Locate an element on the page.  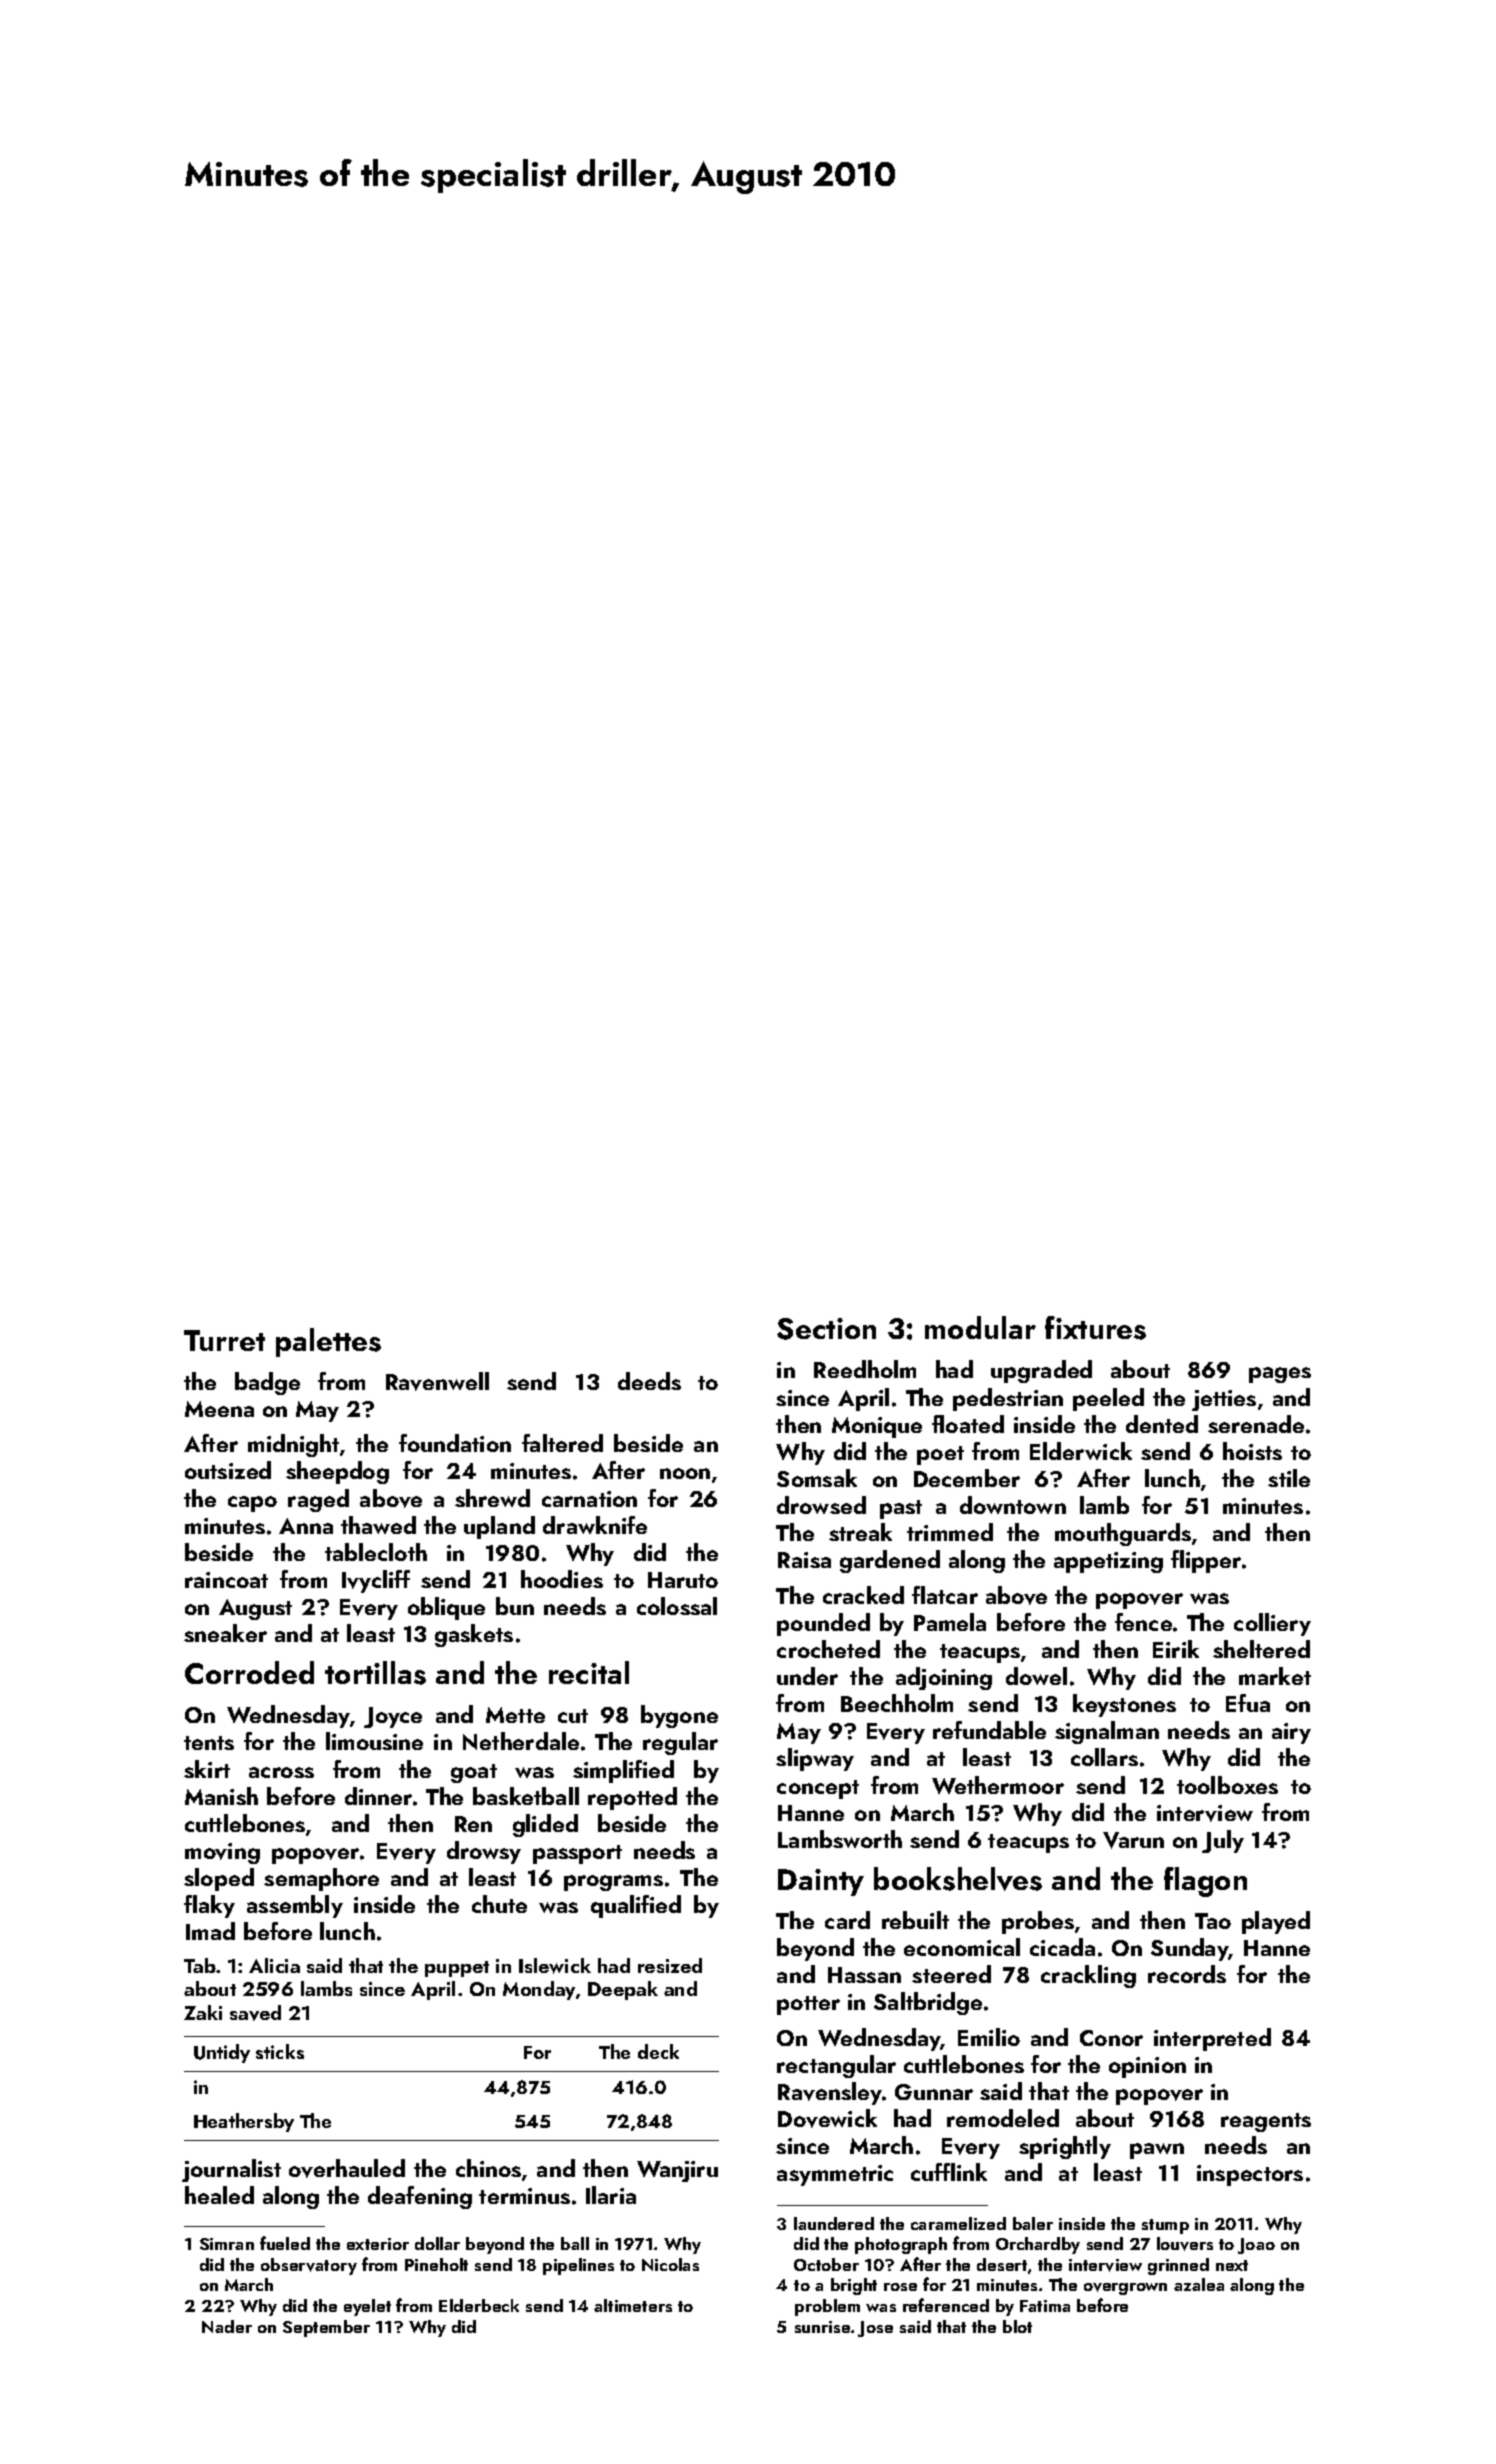
hoists is located at coordinates (1252, 1451).
